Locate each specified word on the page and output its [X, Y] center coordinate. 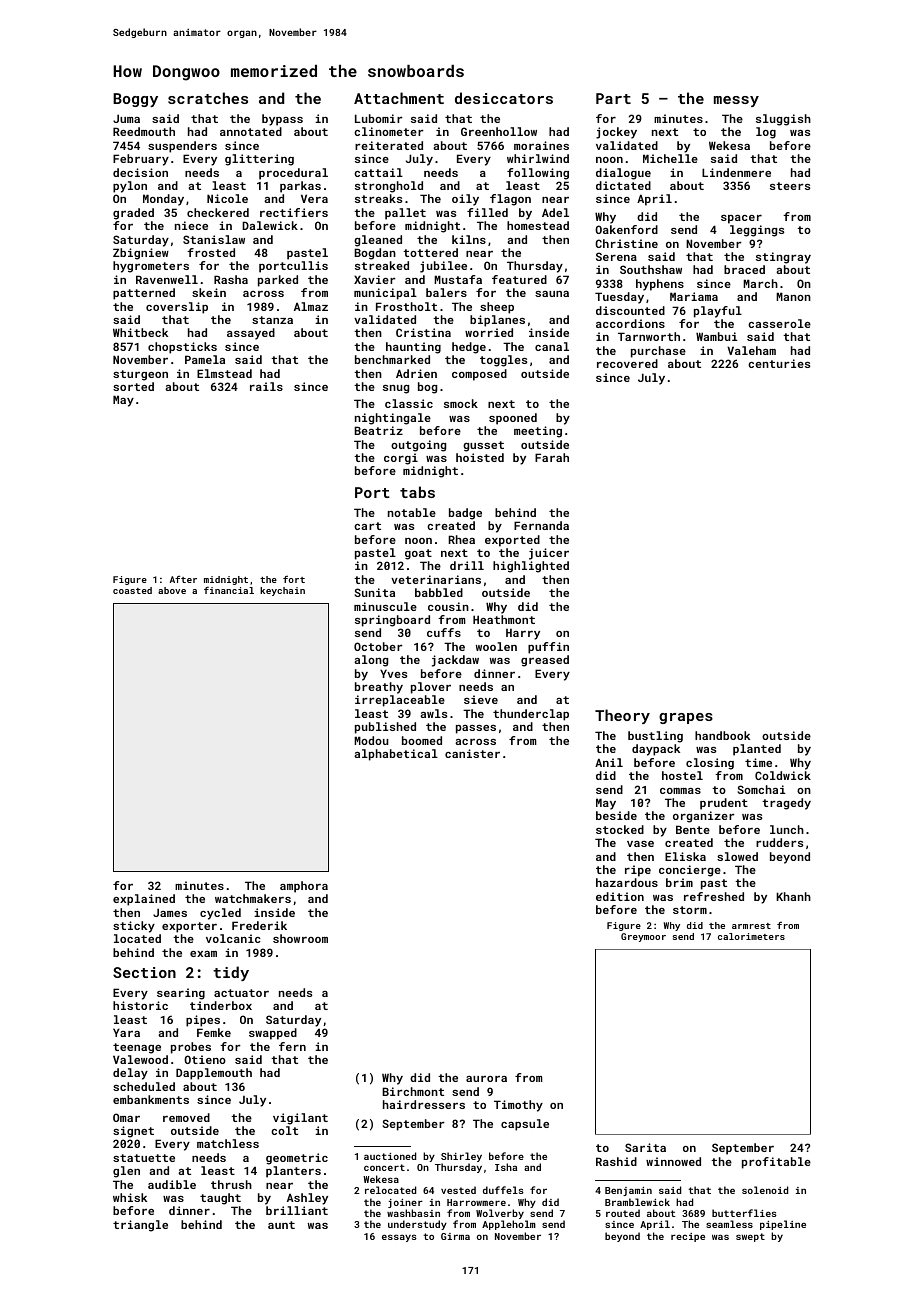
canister [472, 753]
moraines [541, 145]
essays [399, 1238]
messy [736, 101]
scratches [208, 98]
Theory [622, 716]
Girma [455, 1236]
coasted [132, 590]
